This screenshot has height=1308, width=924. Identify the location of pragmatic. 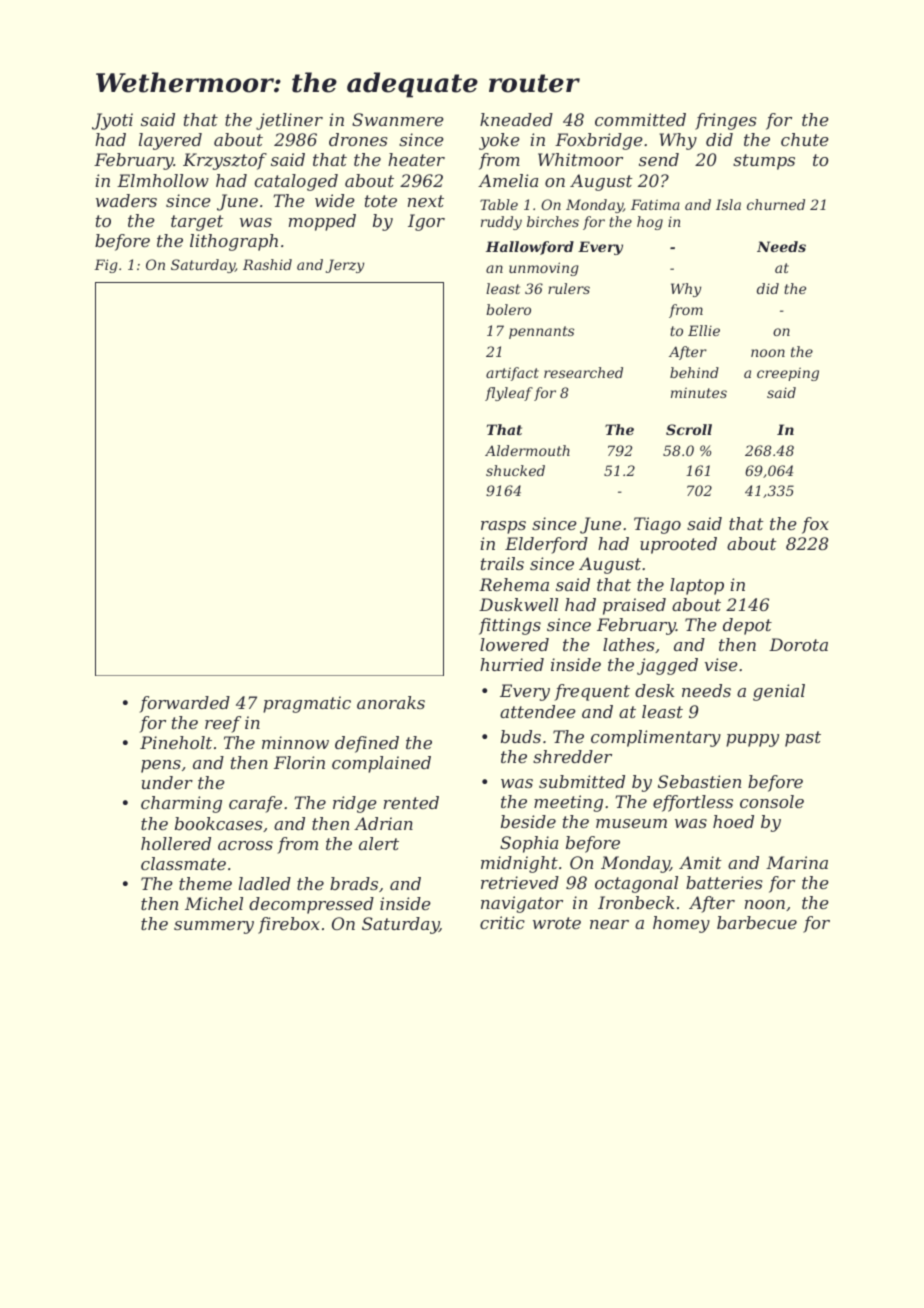
(307, 704).
